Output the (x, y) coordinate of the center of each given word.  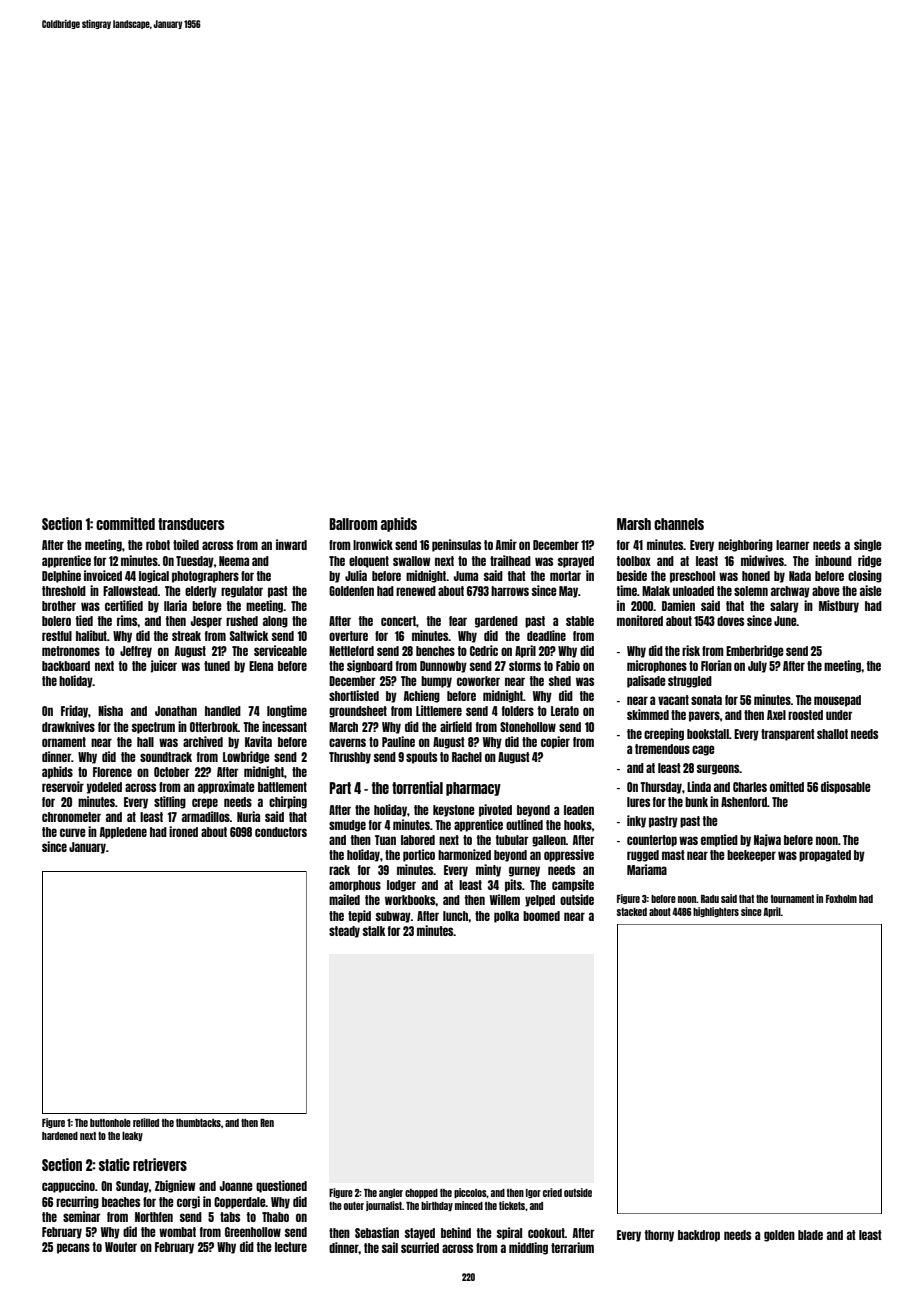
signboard (370, 666)
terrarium (572, 1247)
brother (59, 606)
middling (528, 1248)
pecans (73, 1248)
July (757, 667)
